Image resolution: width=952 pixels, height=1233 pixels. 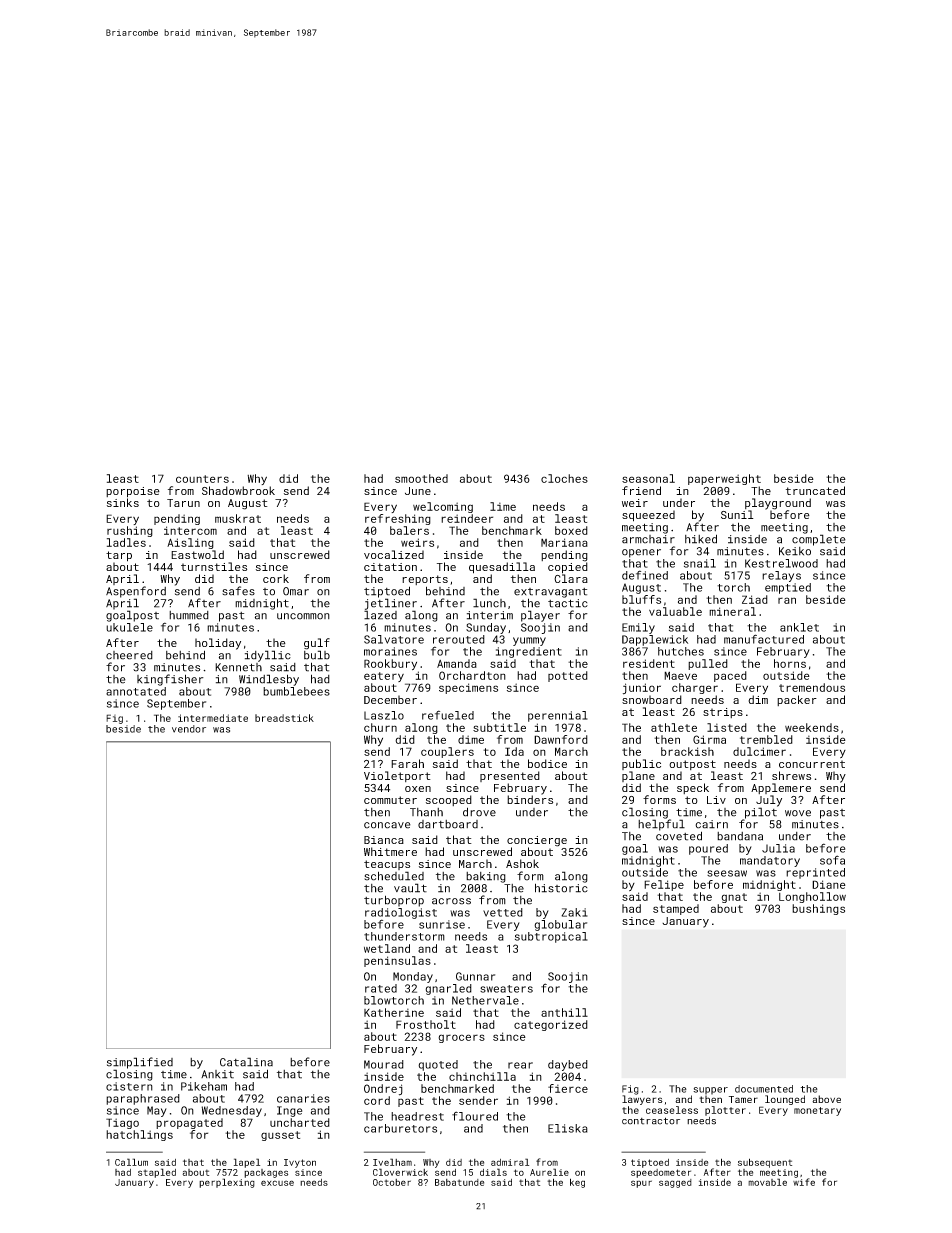 What do you see at coordinates (380, 615) in the screenshot?
I see `lazed` at bounding box center [380, 615].
